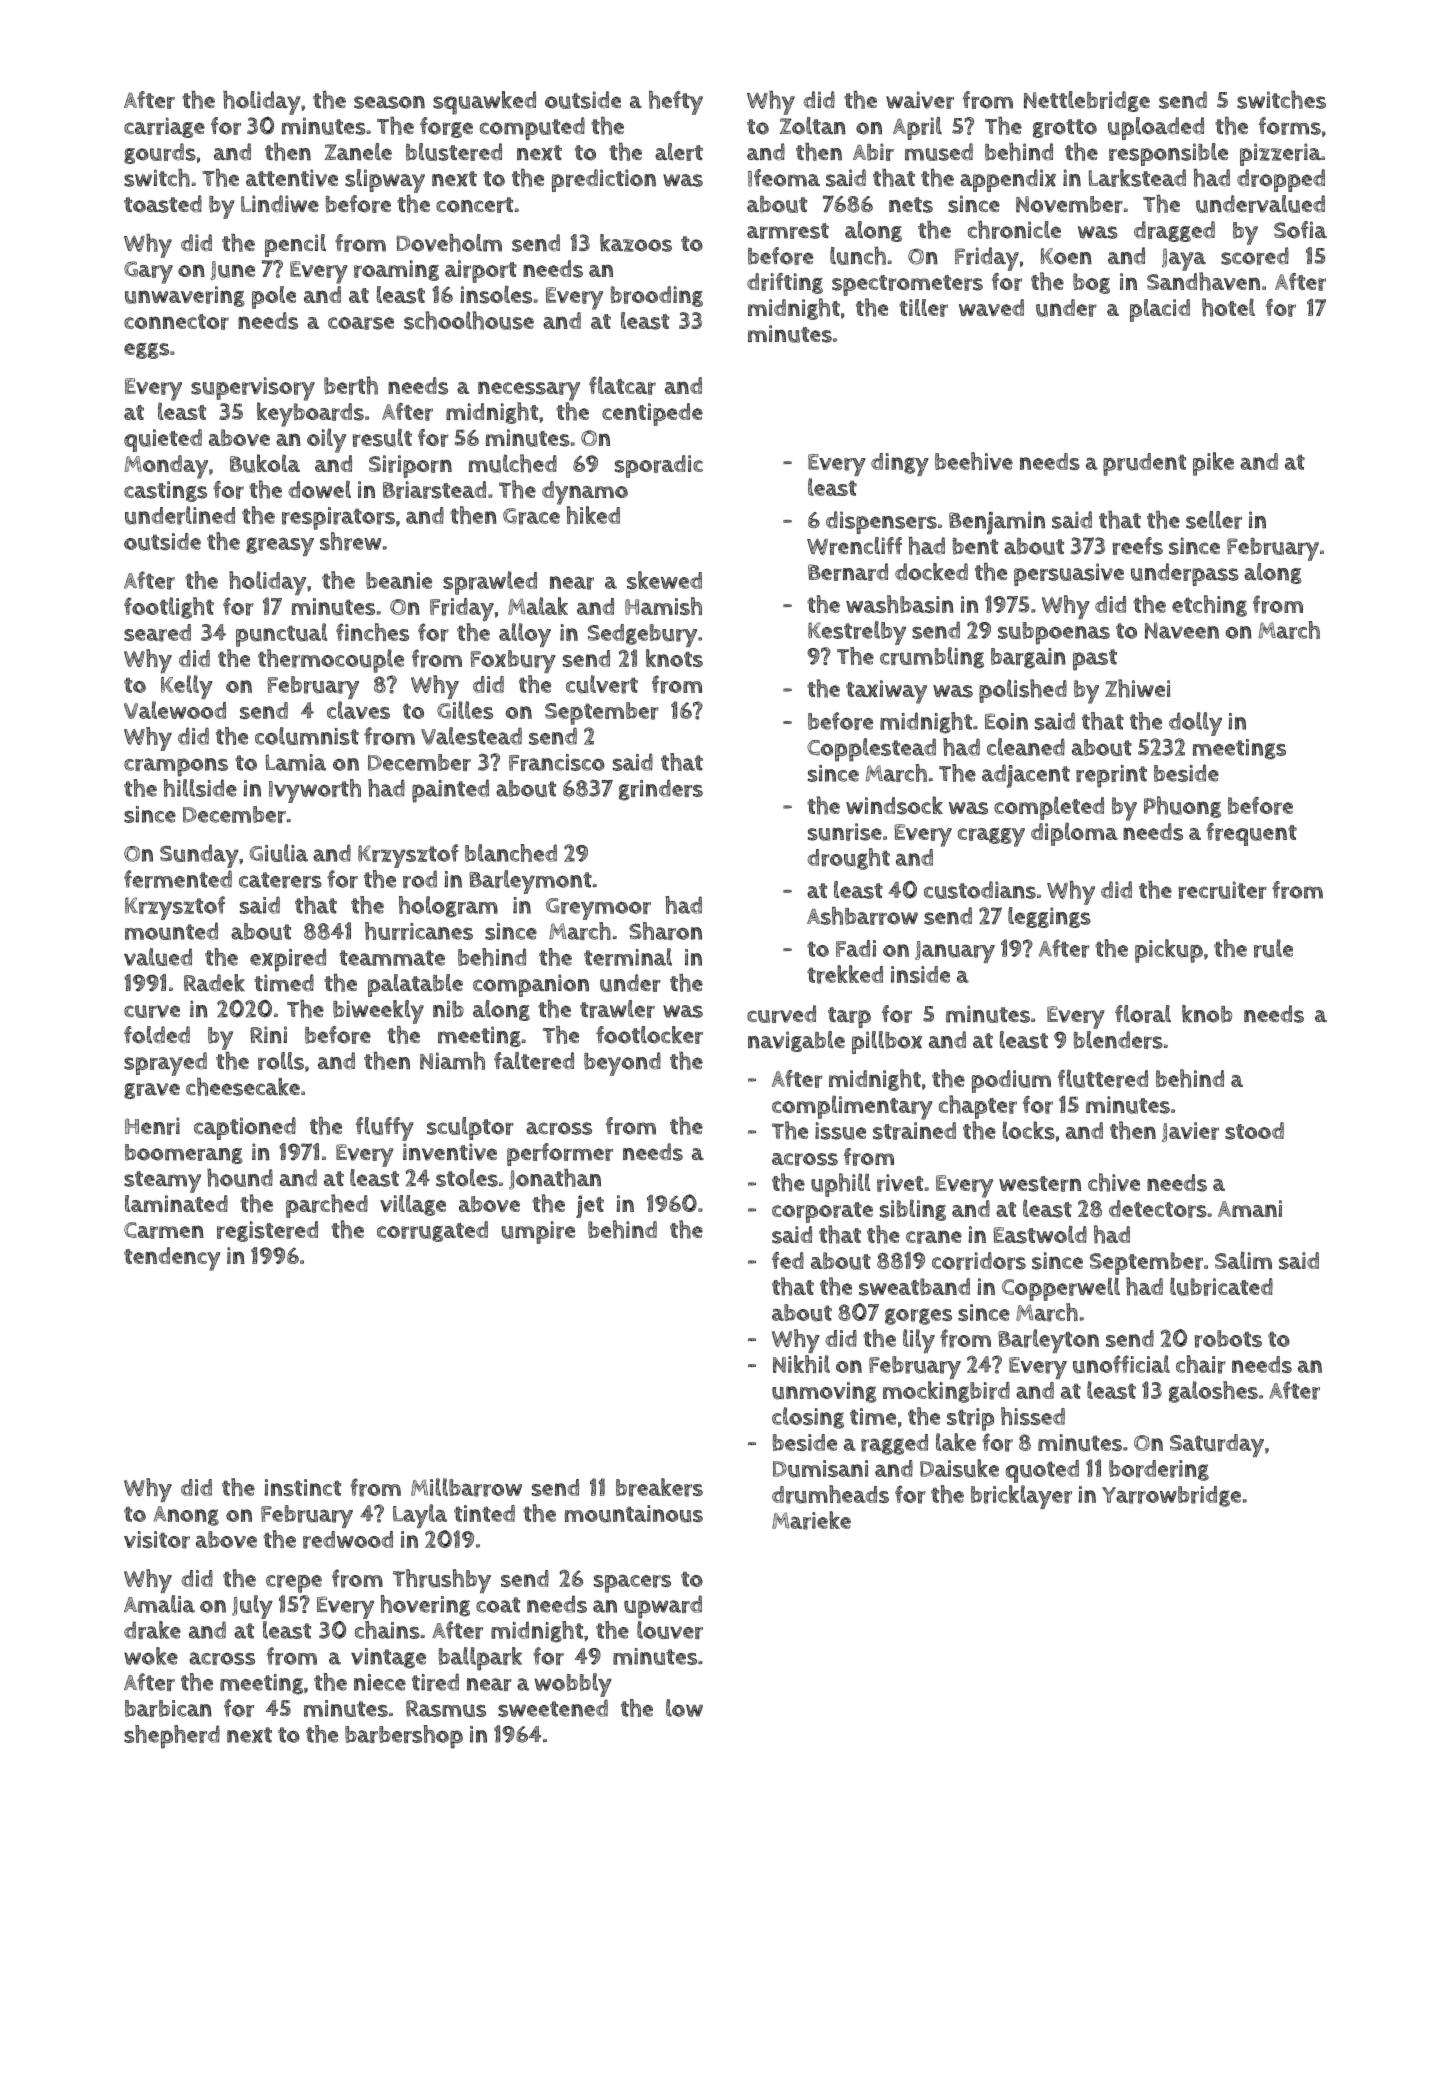  Describe the element at coordinates (622, 385) in the document. I see `flatcar` at that location.
